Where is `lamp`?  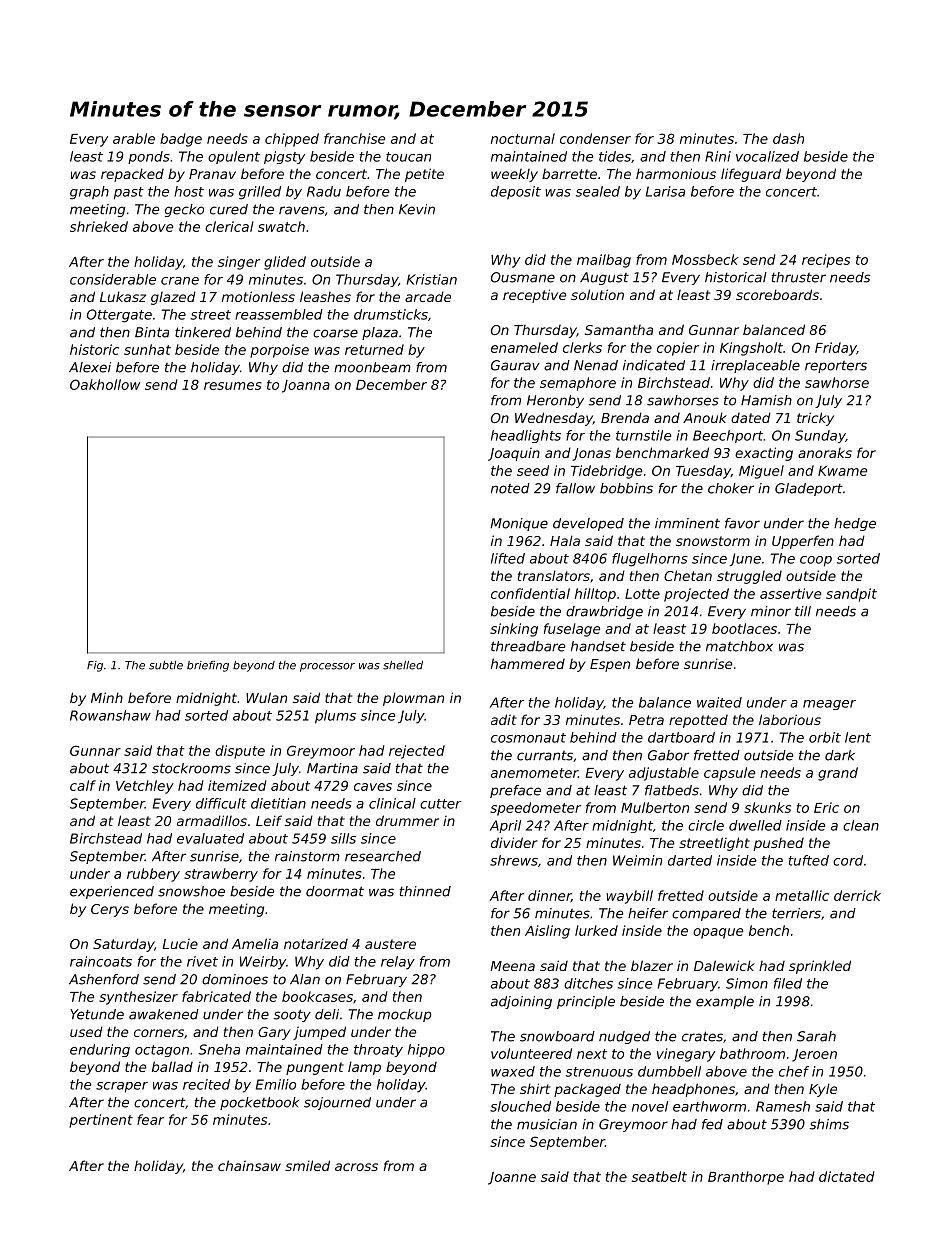
lamp is located at coordinates (364, 1068).
